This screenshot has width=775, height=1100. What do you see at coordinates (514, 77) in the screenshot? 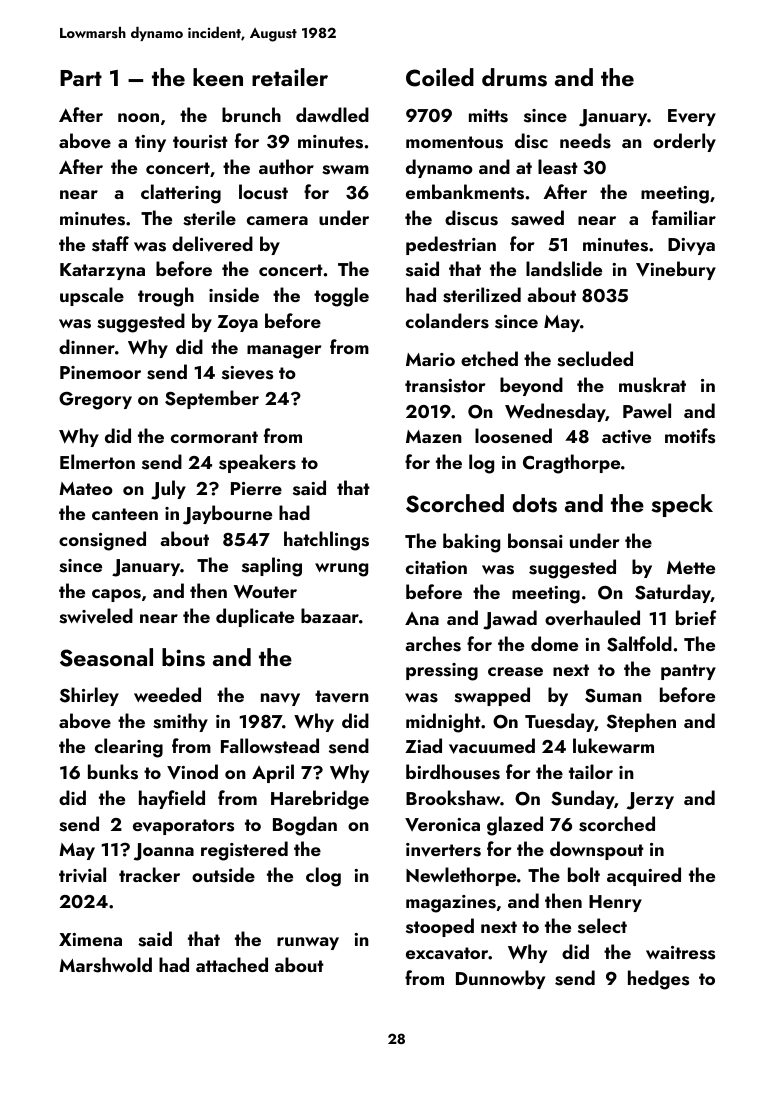
I see `drums` at bounding box center [514, 77].
